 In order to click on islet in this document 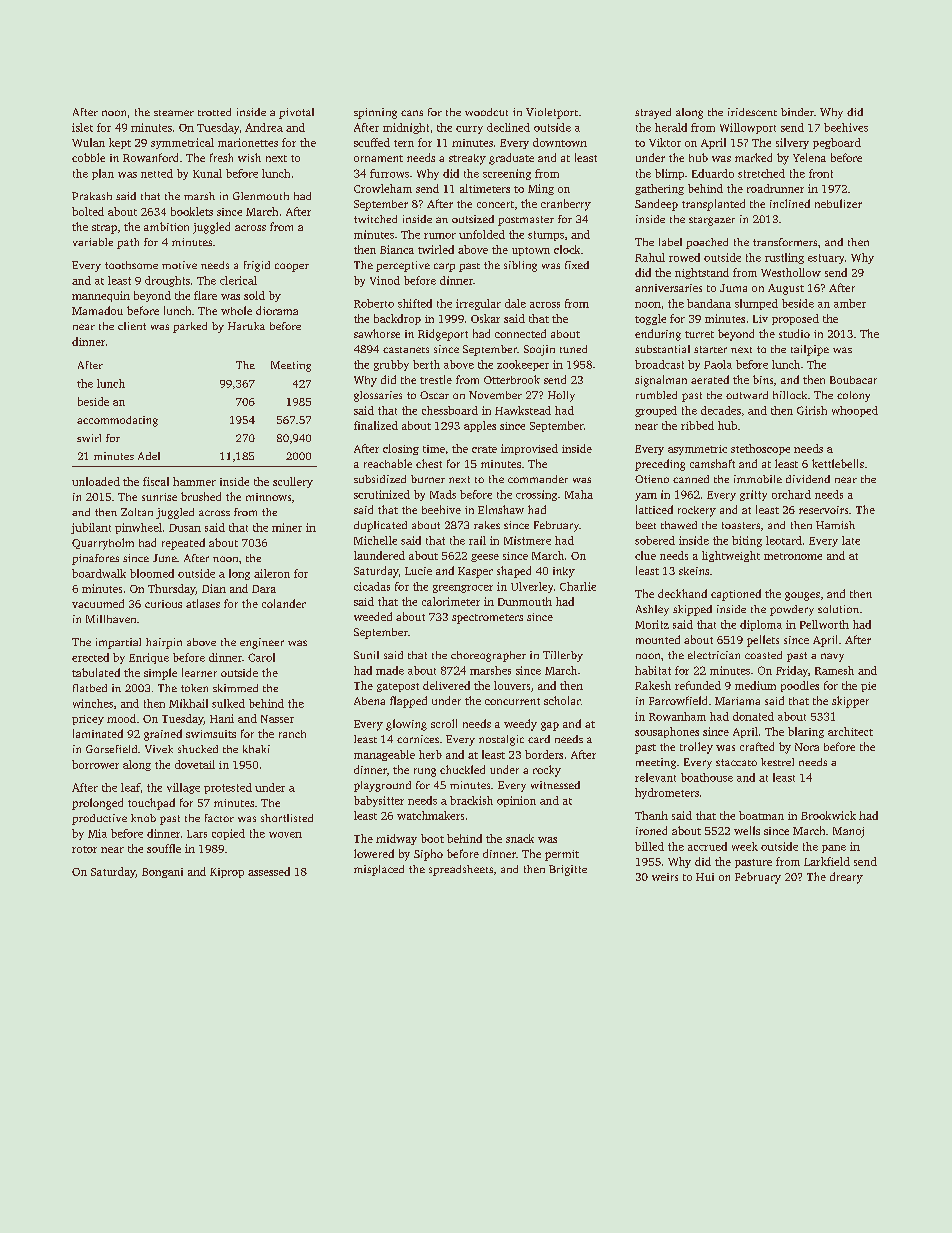, I will do `click(82, 127)`.
